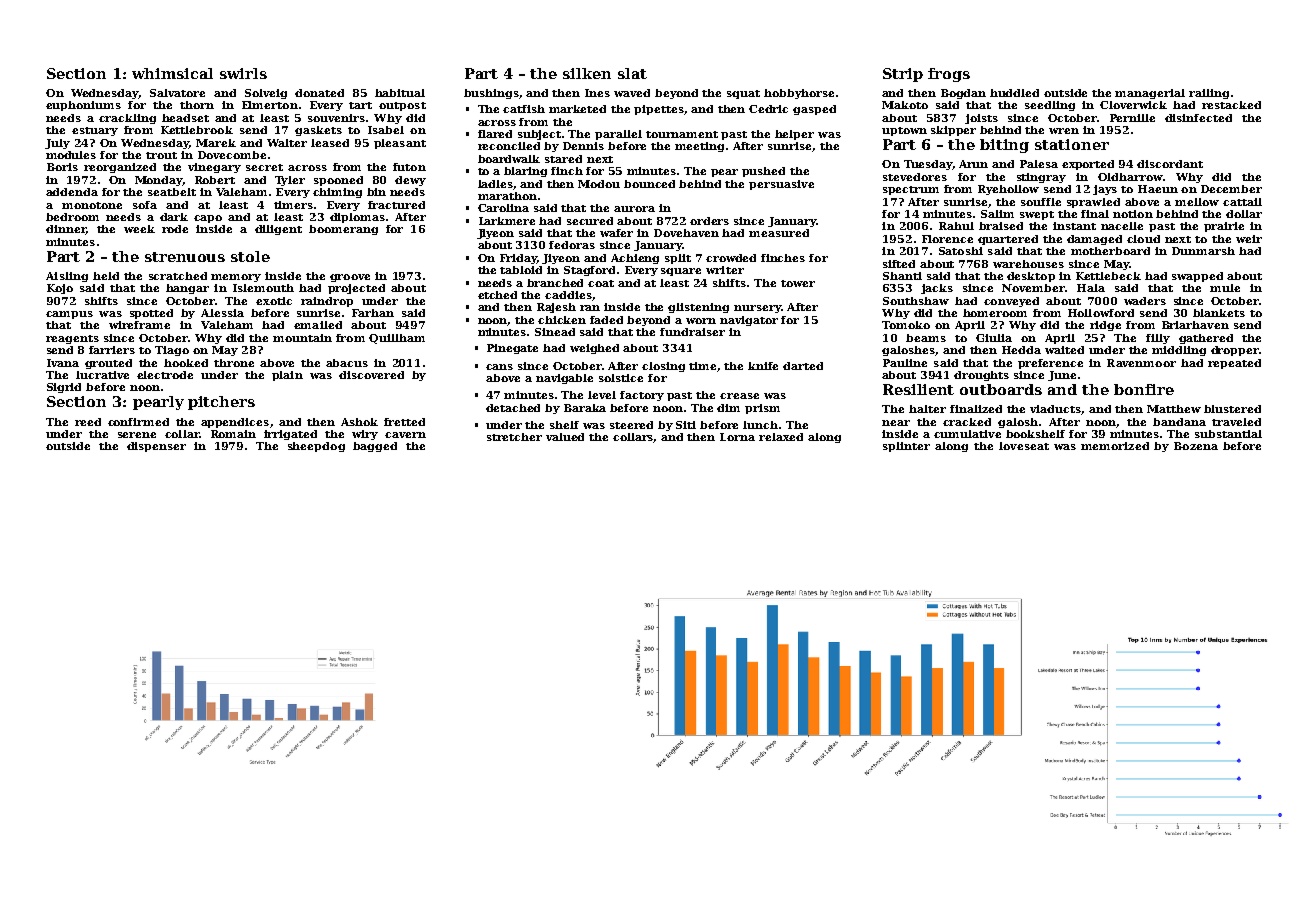 The image size is (1308, 924). I want to click on chicken, so click(562, 320).
